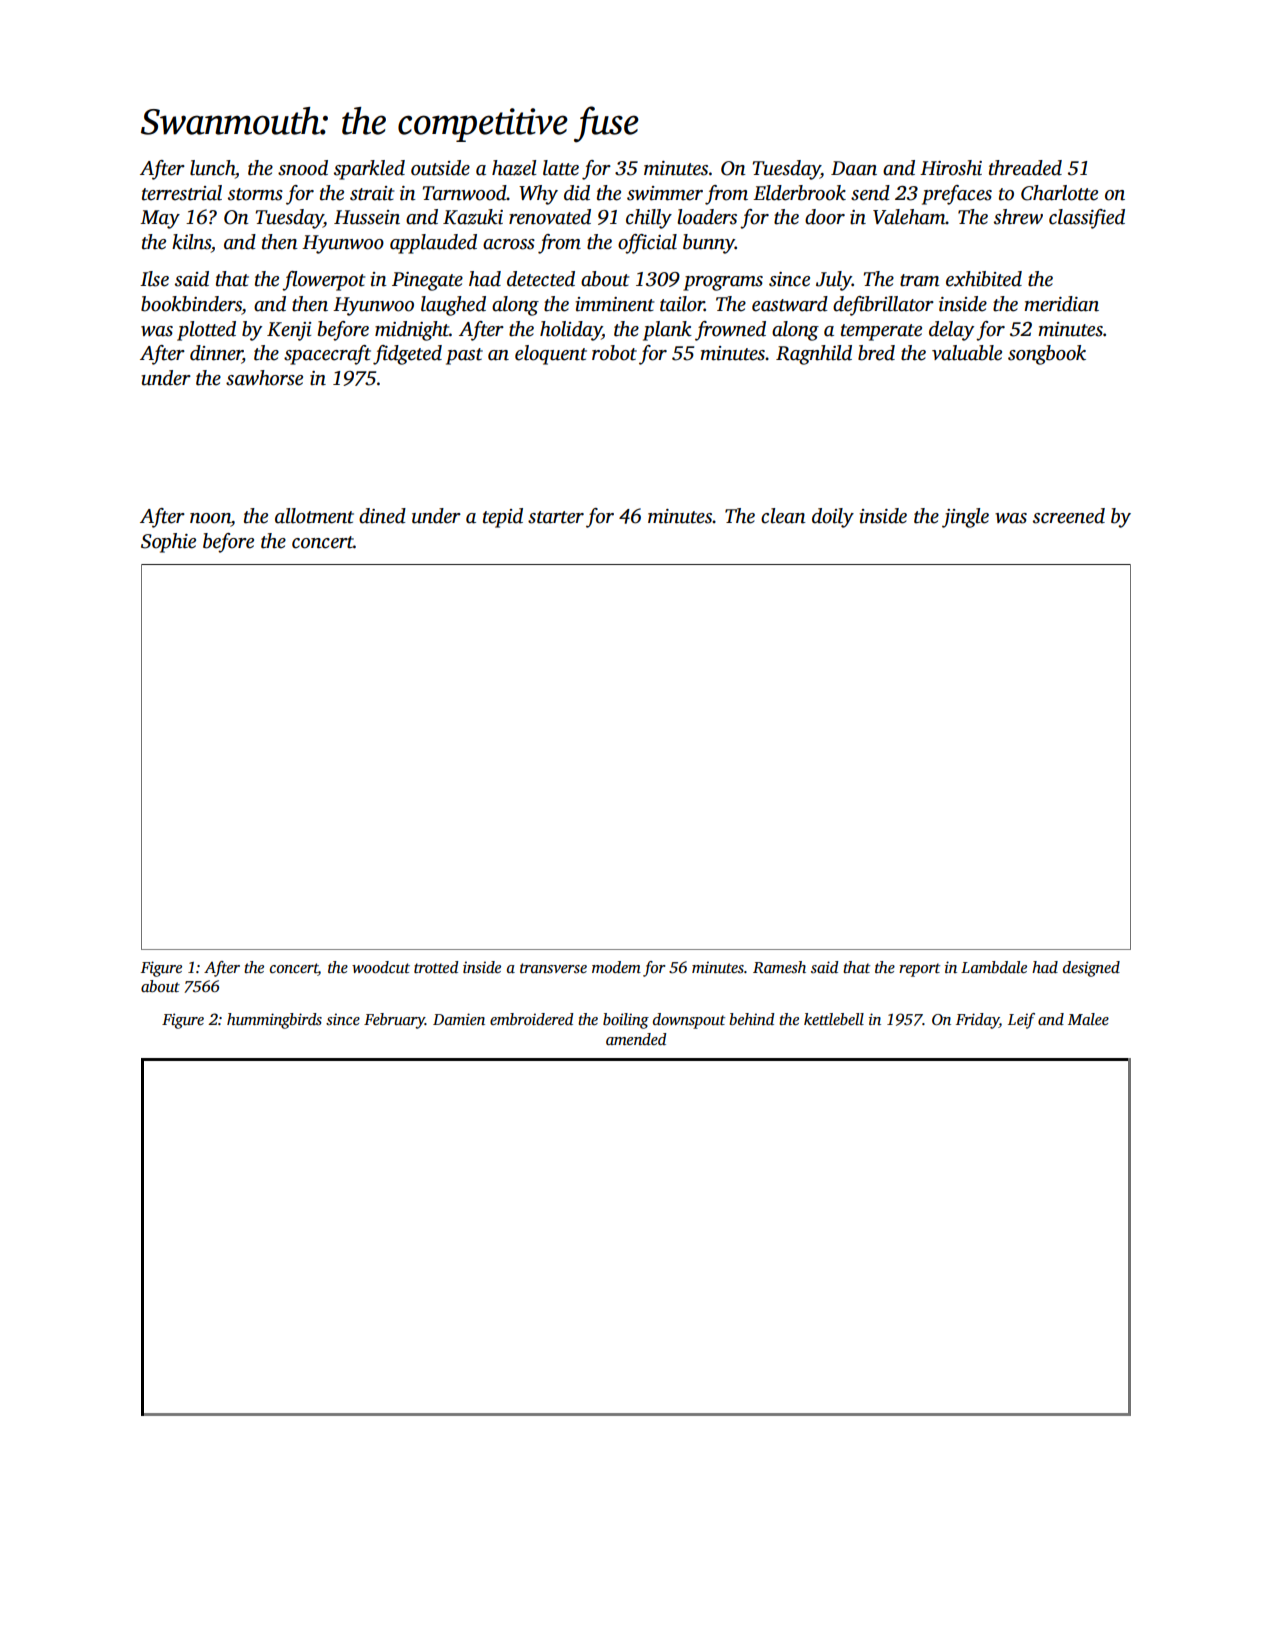 This image has height=1647, width=1272. Describe the element at coordinates (303, 168) in the image. I see `snood` at that location.
